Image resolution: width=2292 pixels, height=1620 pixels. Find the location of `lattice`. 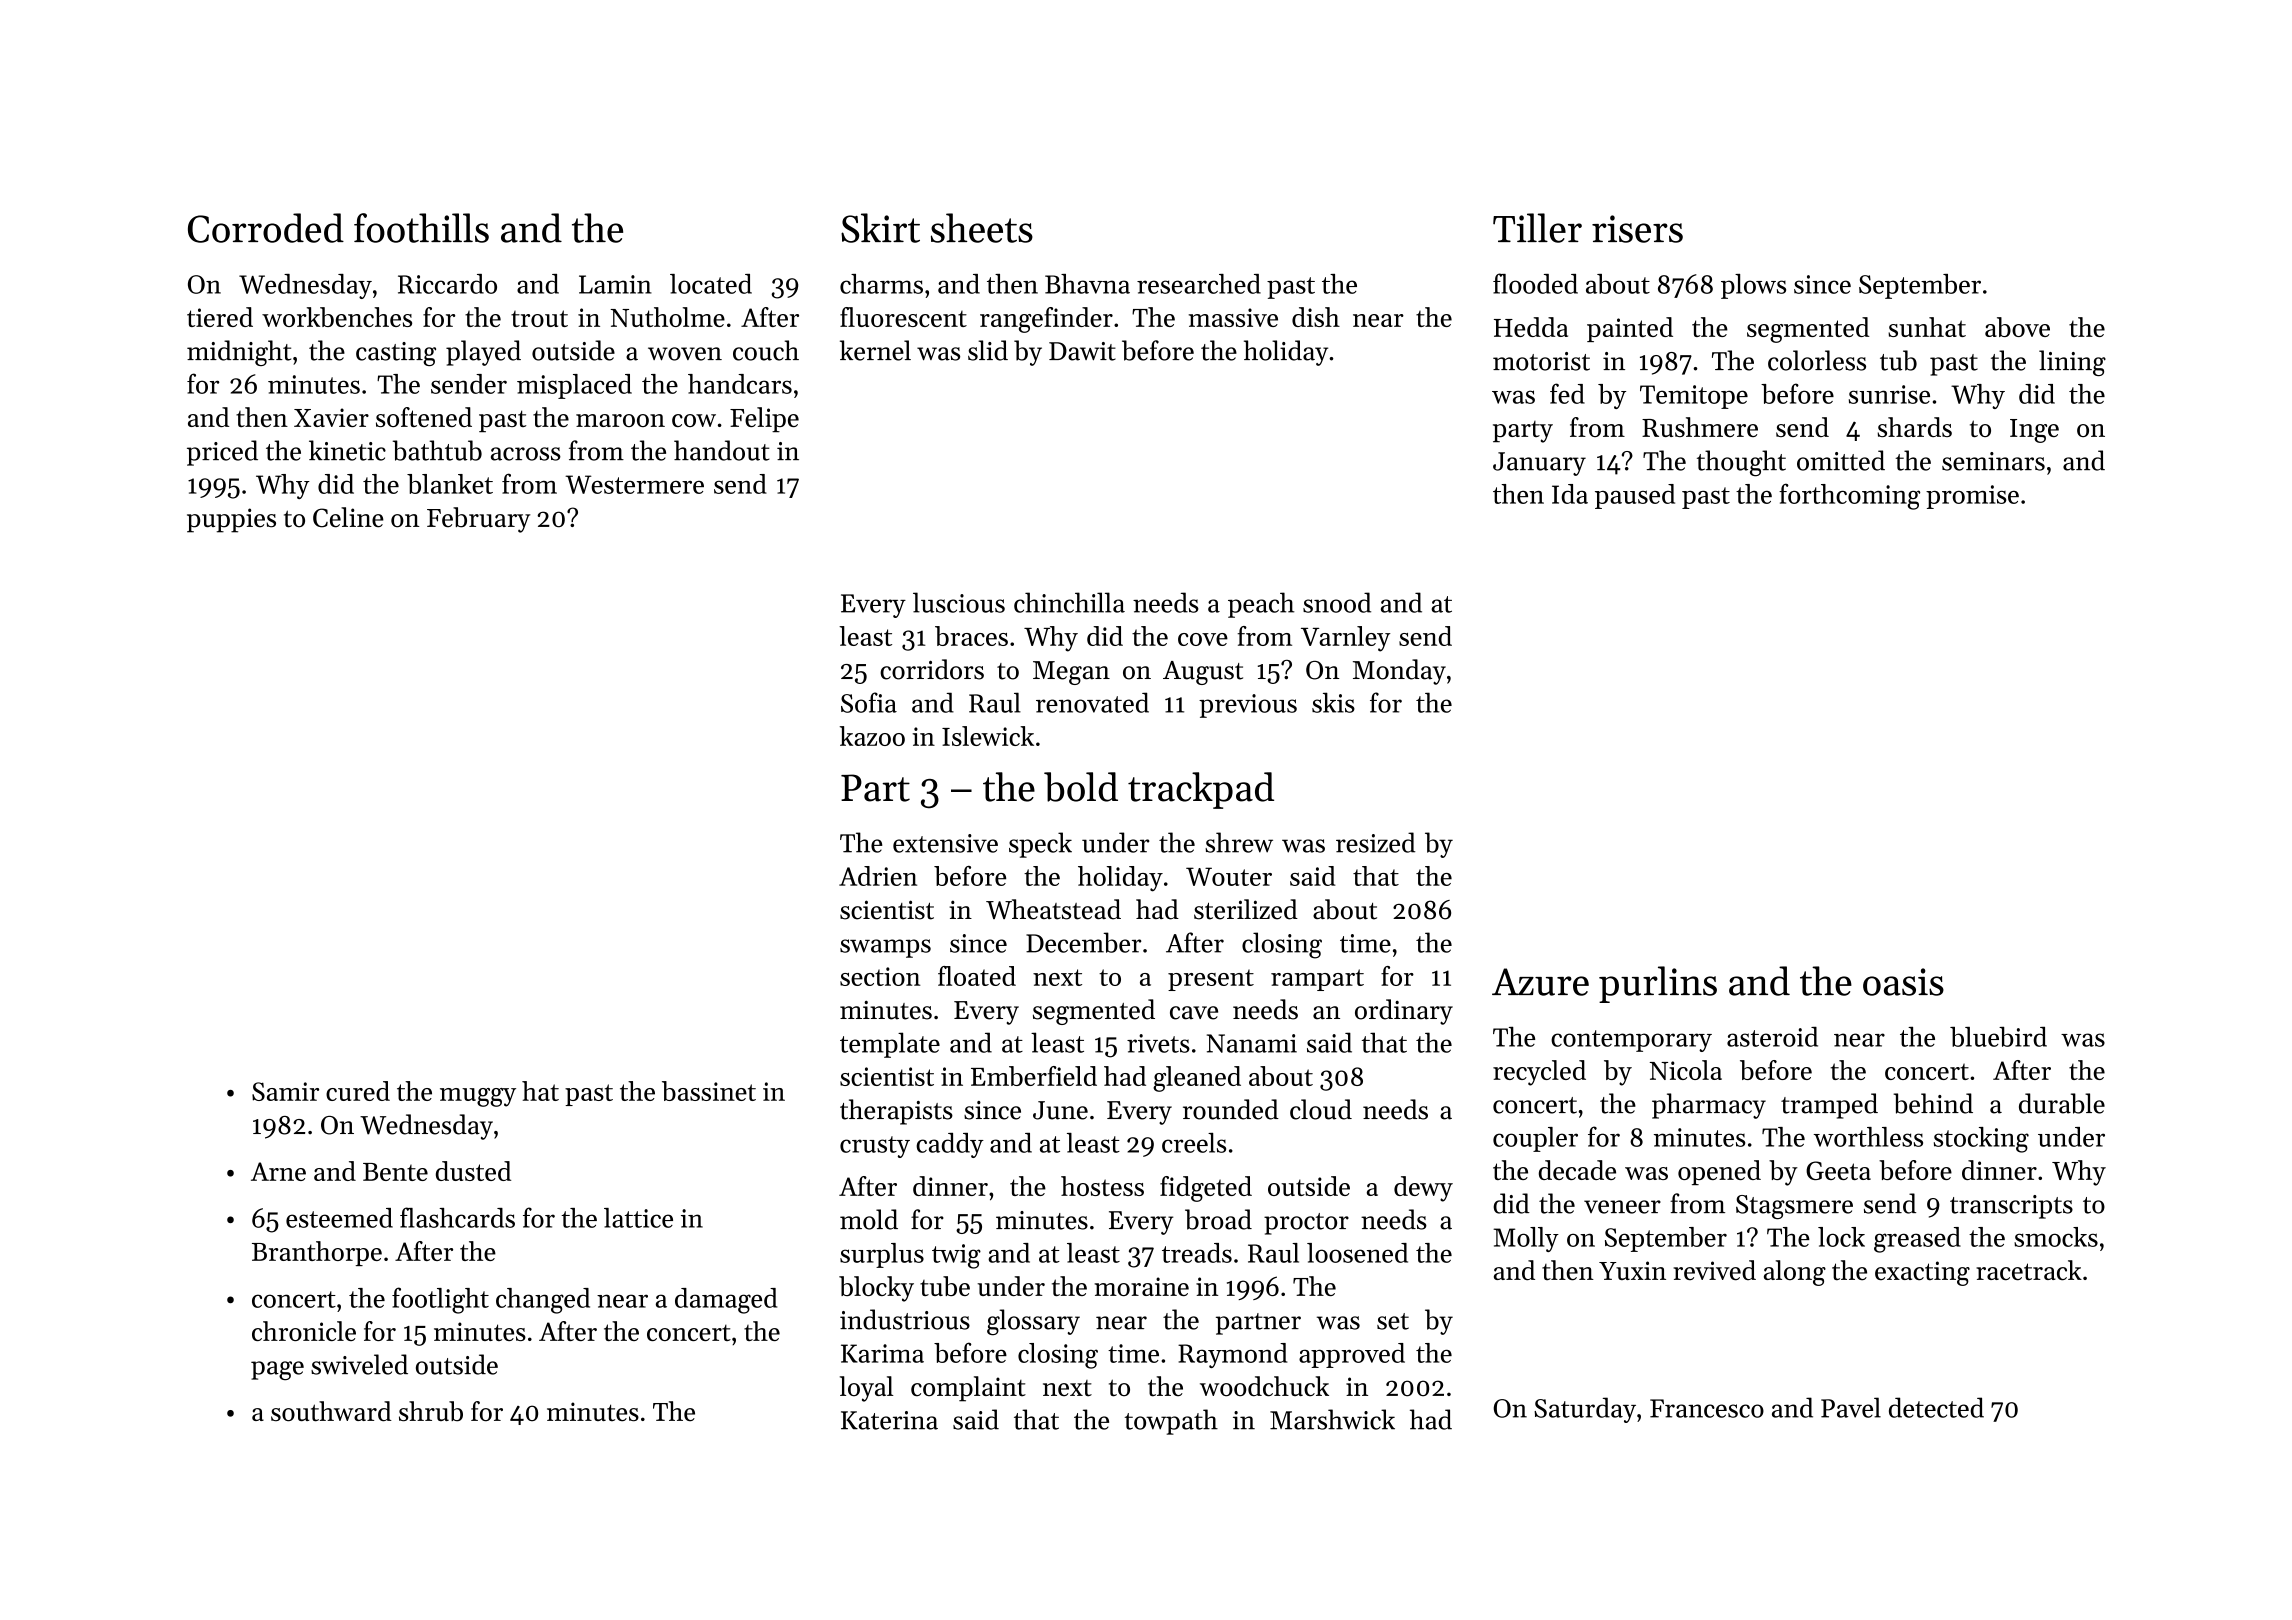

lattice is located at coordinates (638, 1218).
